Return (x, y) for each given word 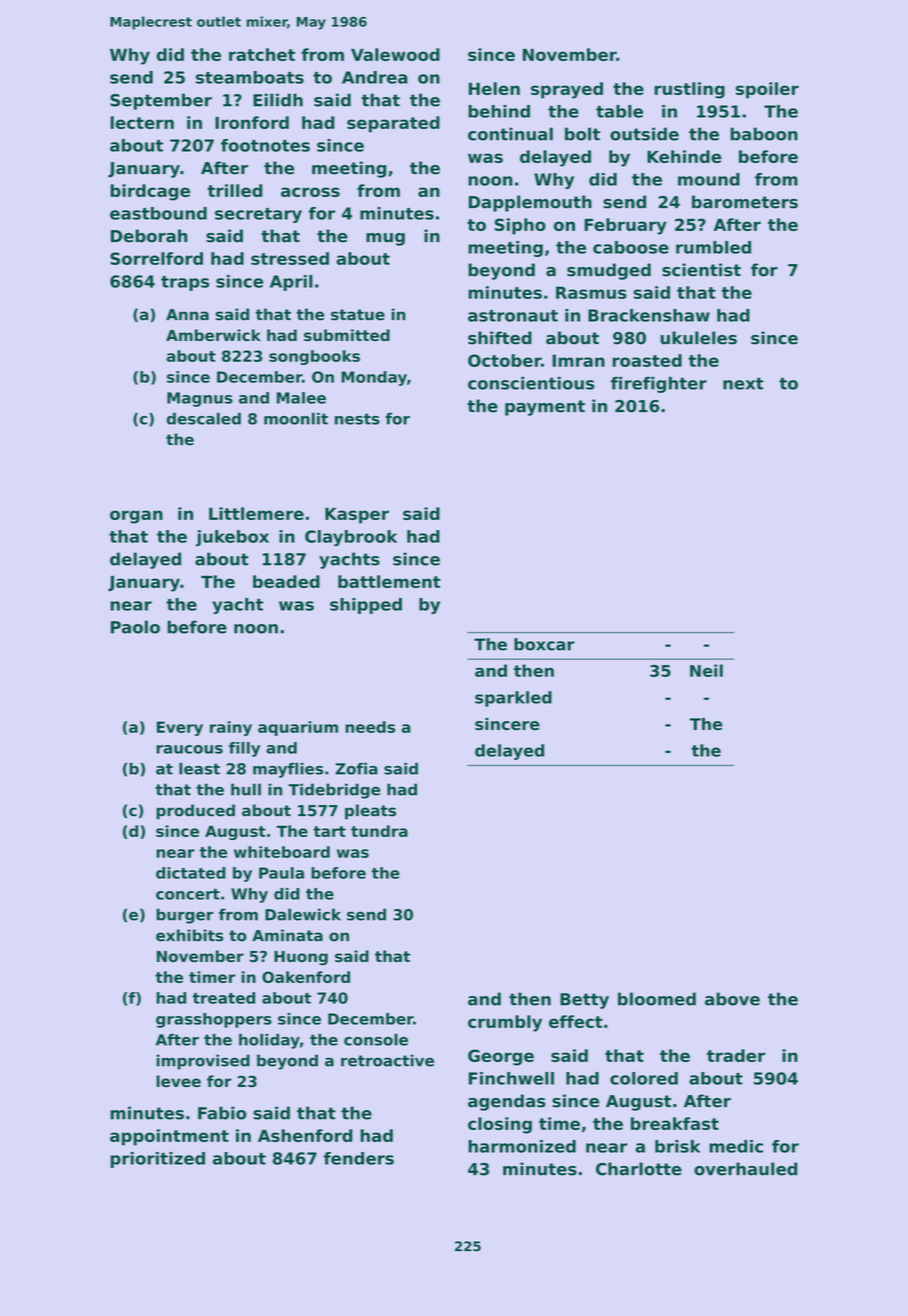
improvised (203, 1062)
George (501, 1057)
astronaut (513, 316)
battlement (389, 581)
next (743, 383)
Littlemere (256, 513)
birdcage (150, 192)
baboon (764, 134)
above (732, 999)
